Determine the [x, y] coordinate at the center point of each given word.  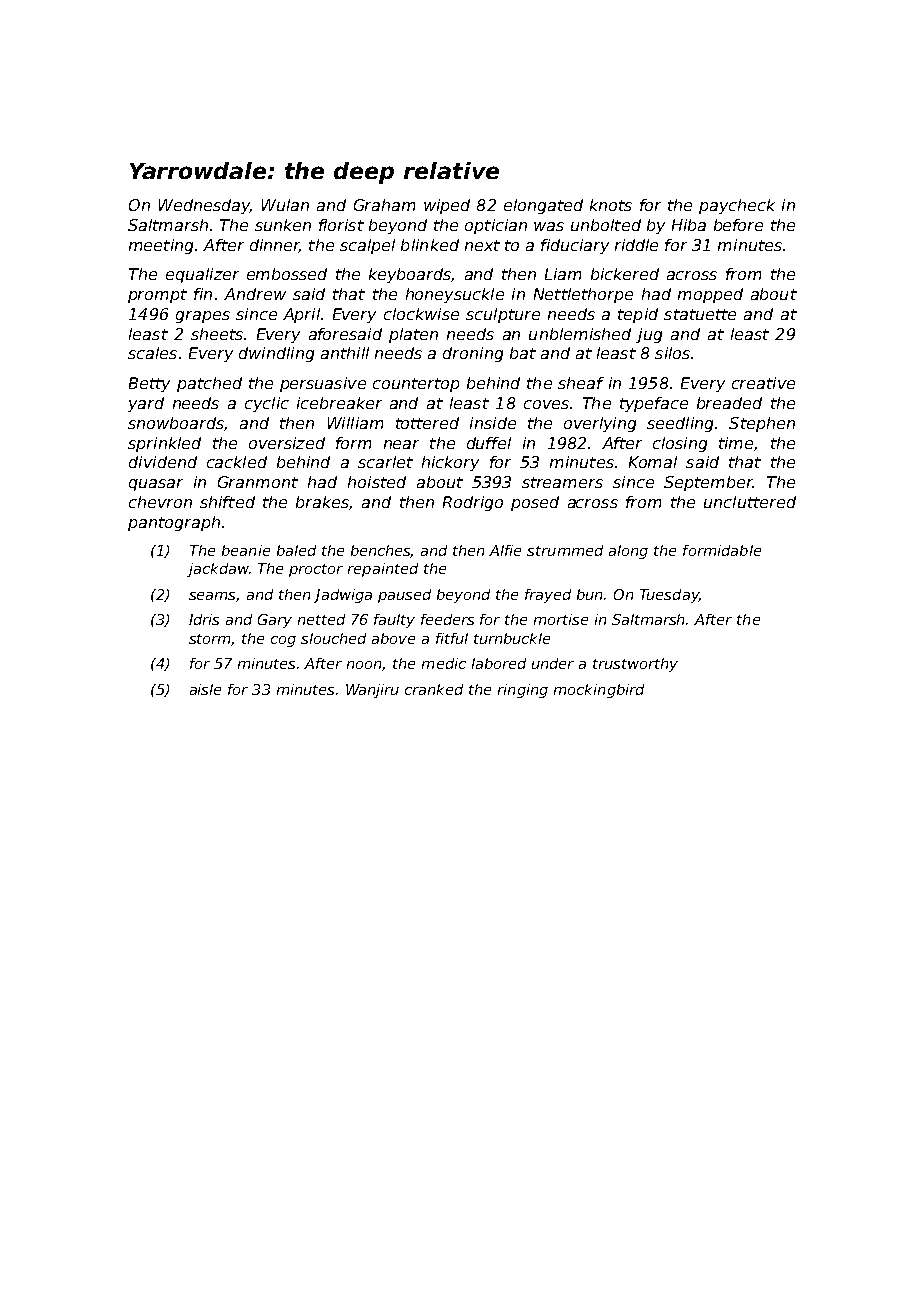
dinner [275, 246]
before [738, 225]
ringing [523, 691]
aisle [205, 689]
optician [496, 226]
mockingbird [599, 691]
